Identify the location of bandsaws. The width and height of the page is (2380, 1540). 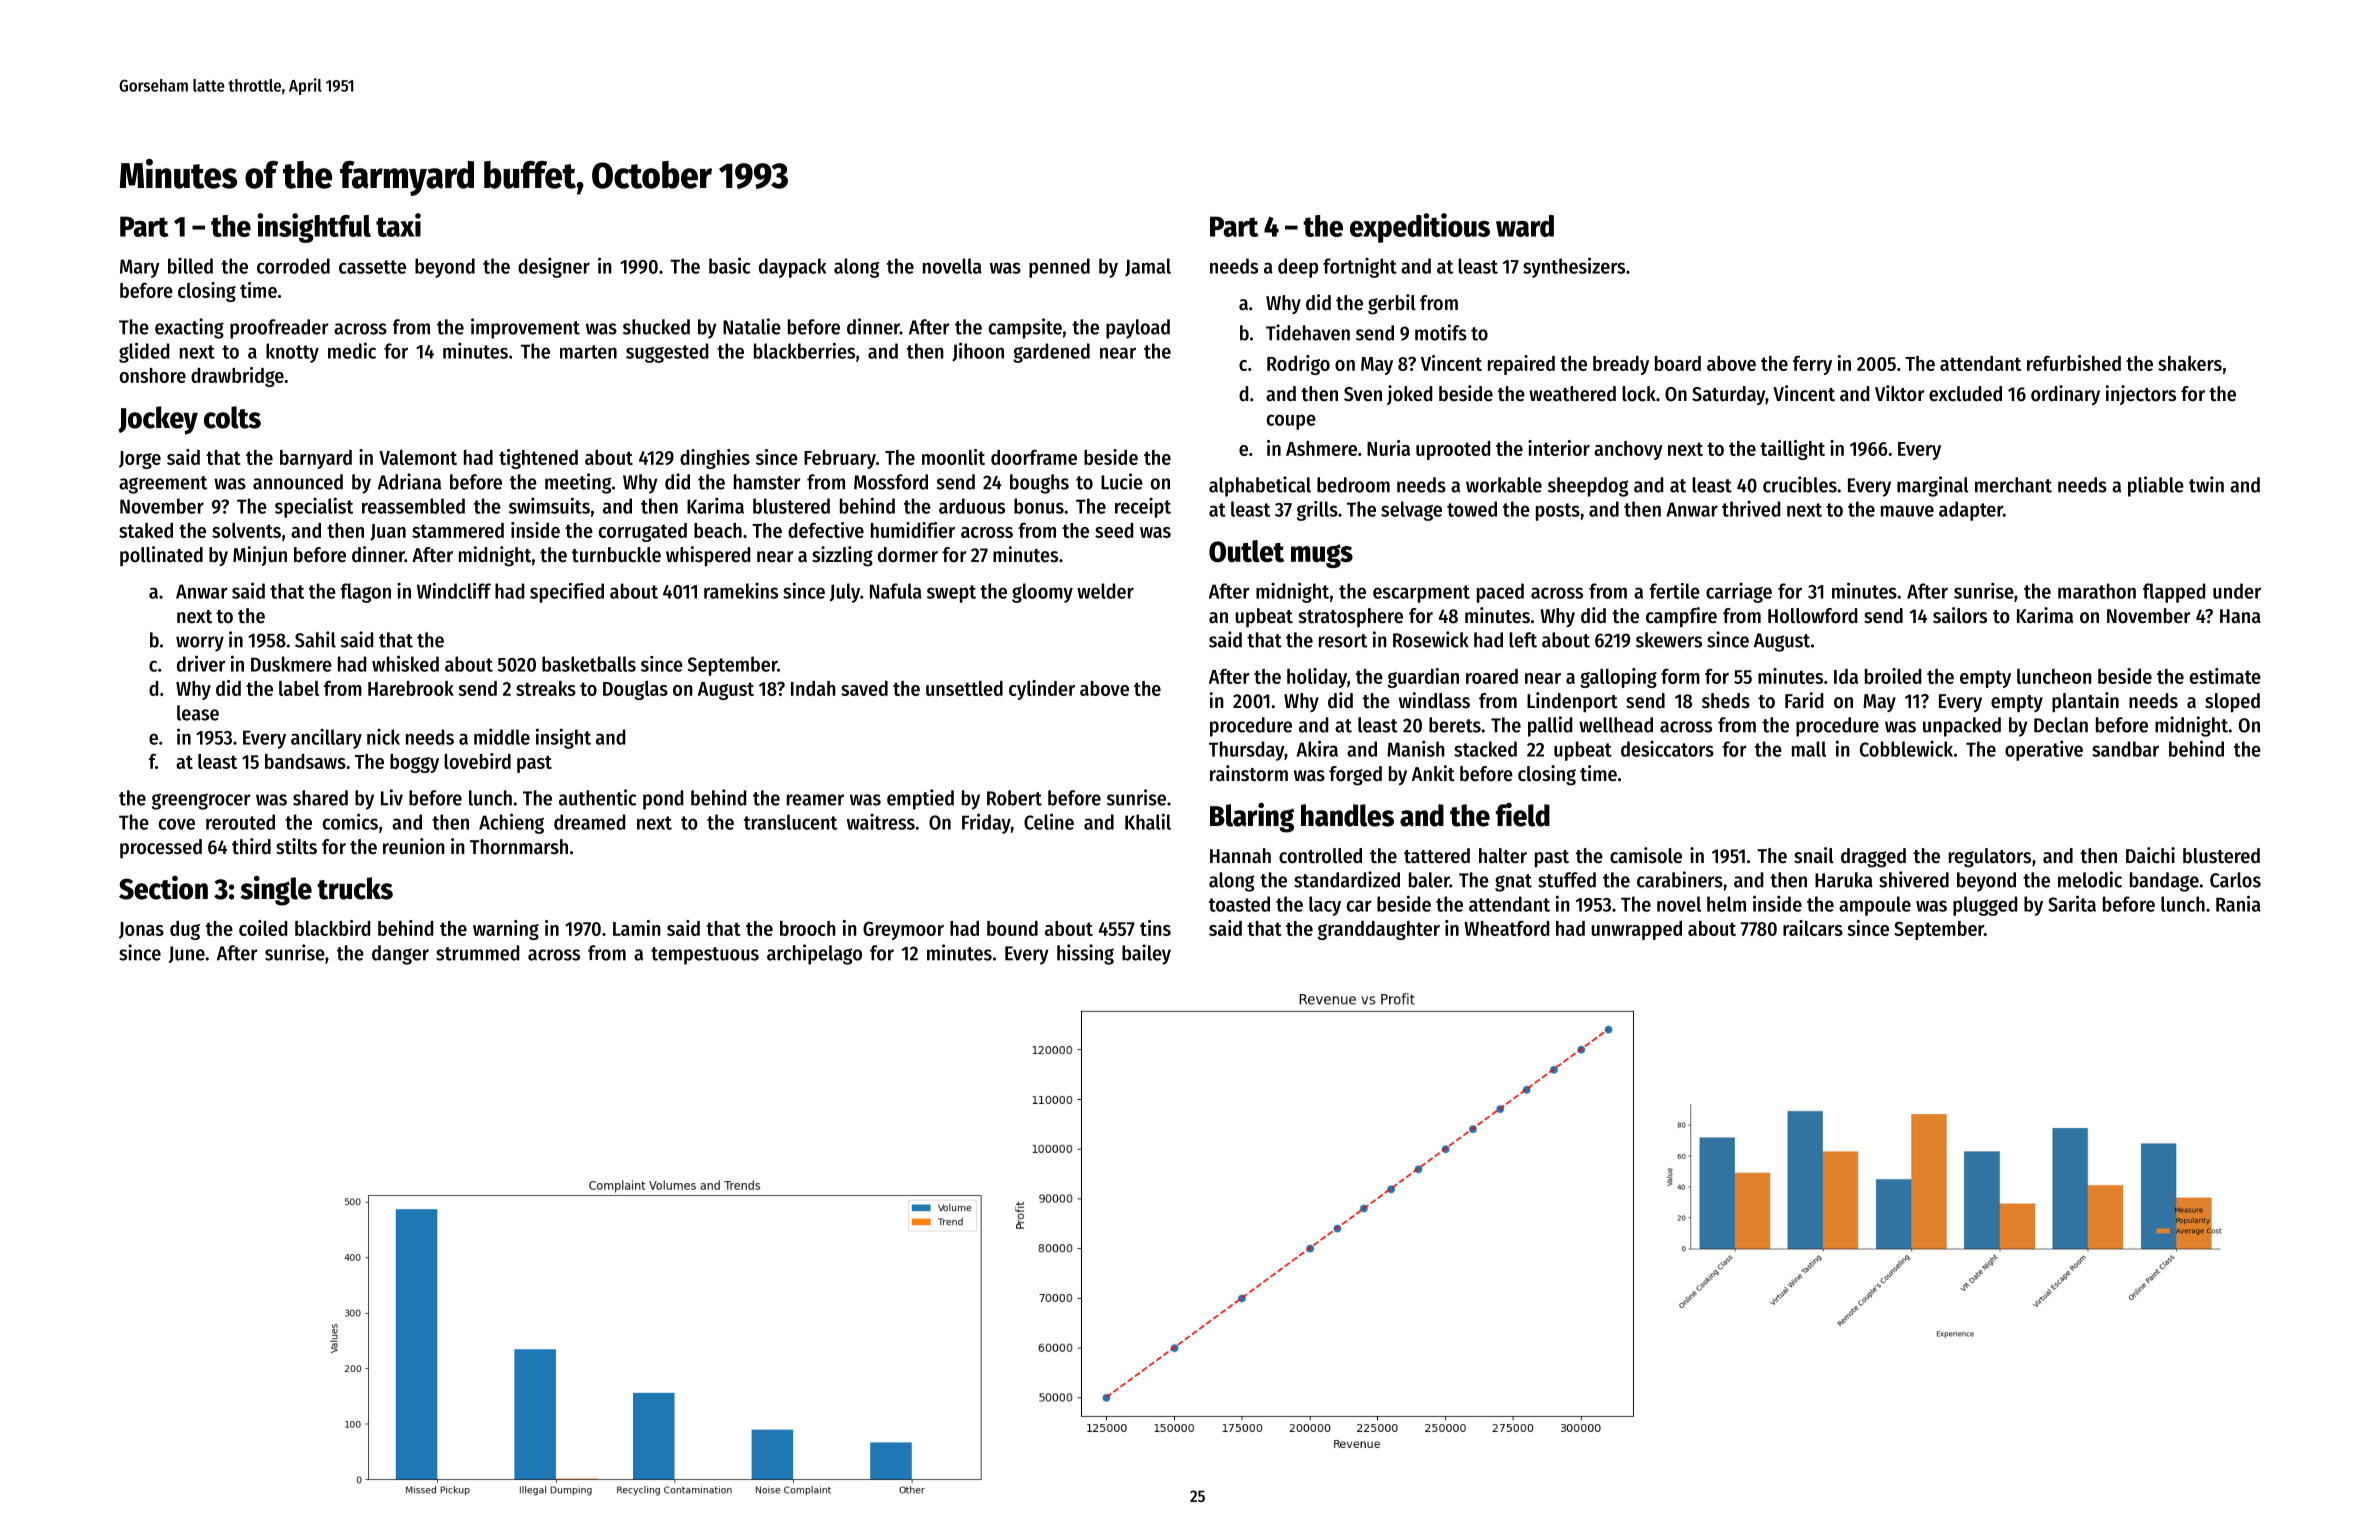
(305, 761).
